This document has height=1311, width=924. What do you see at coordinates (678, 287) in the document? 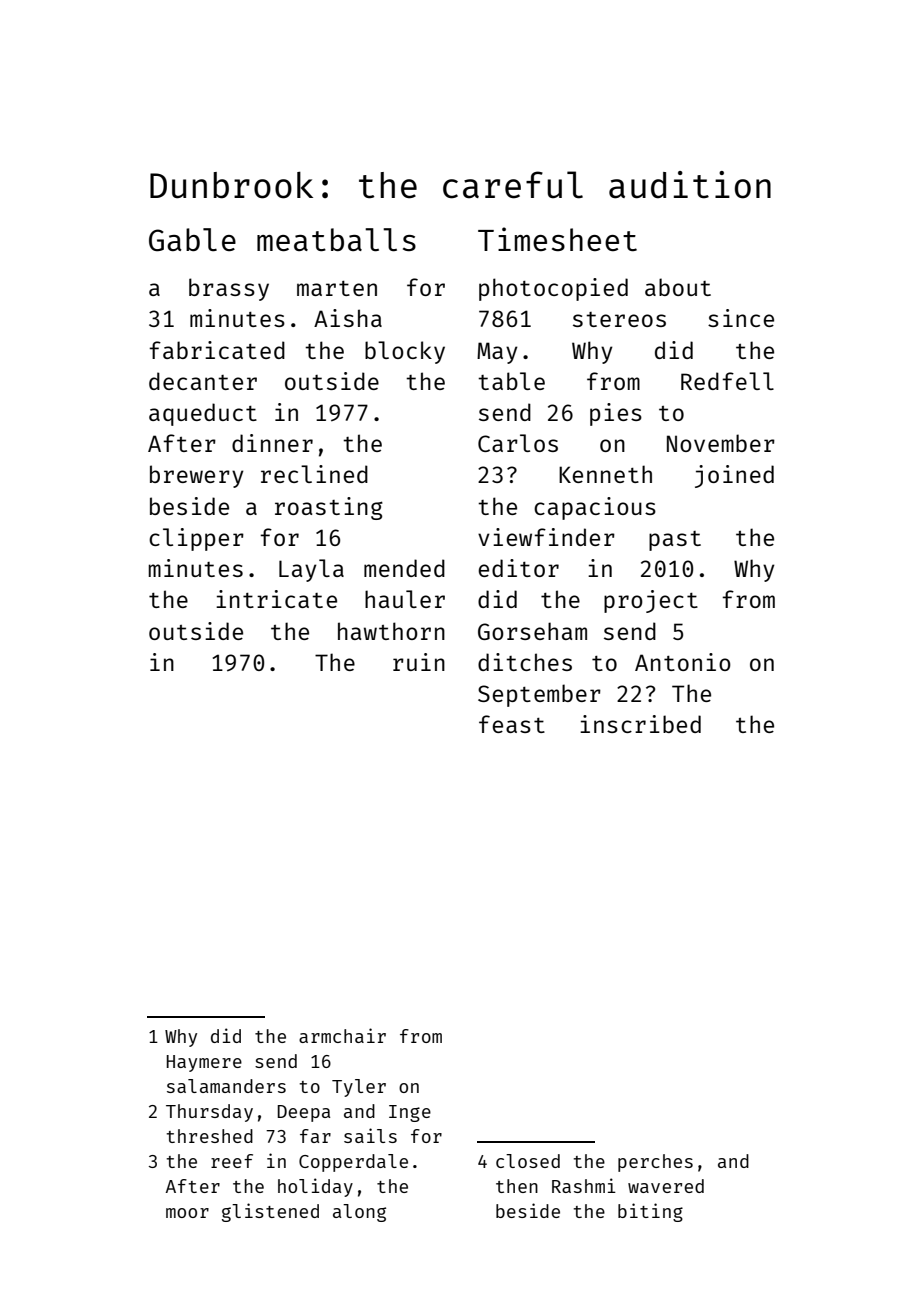
I see `about` at bounding box center [678, 287].
